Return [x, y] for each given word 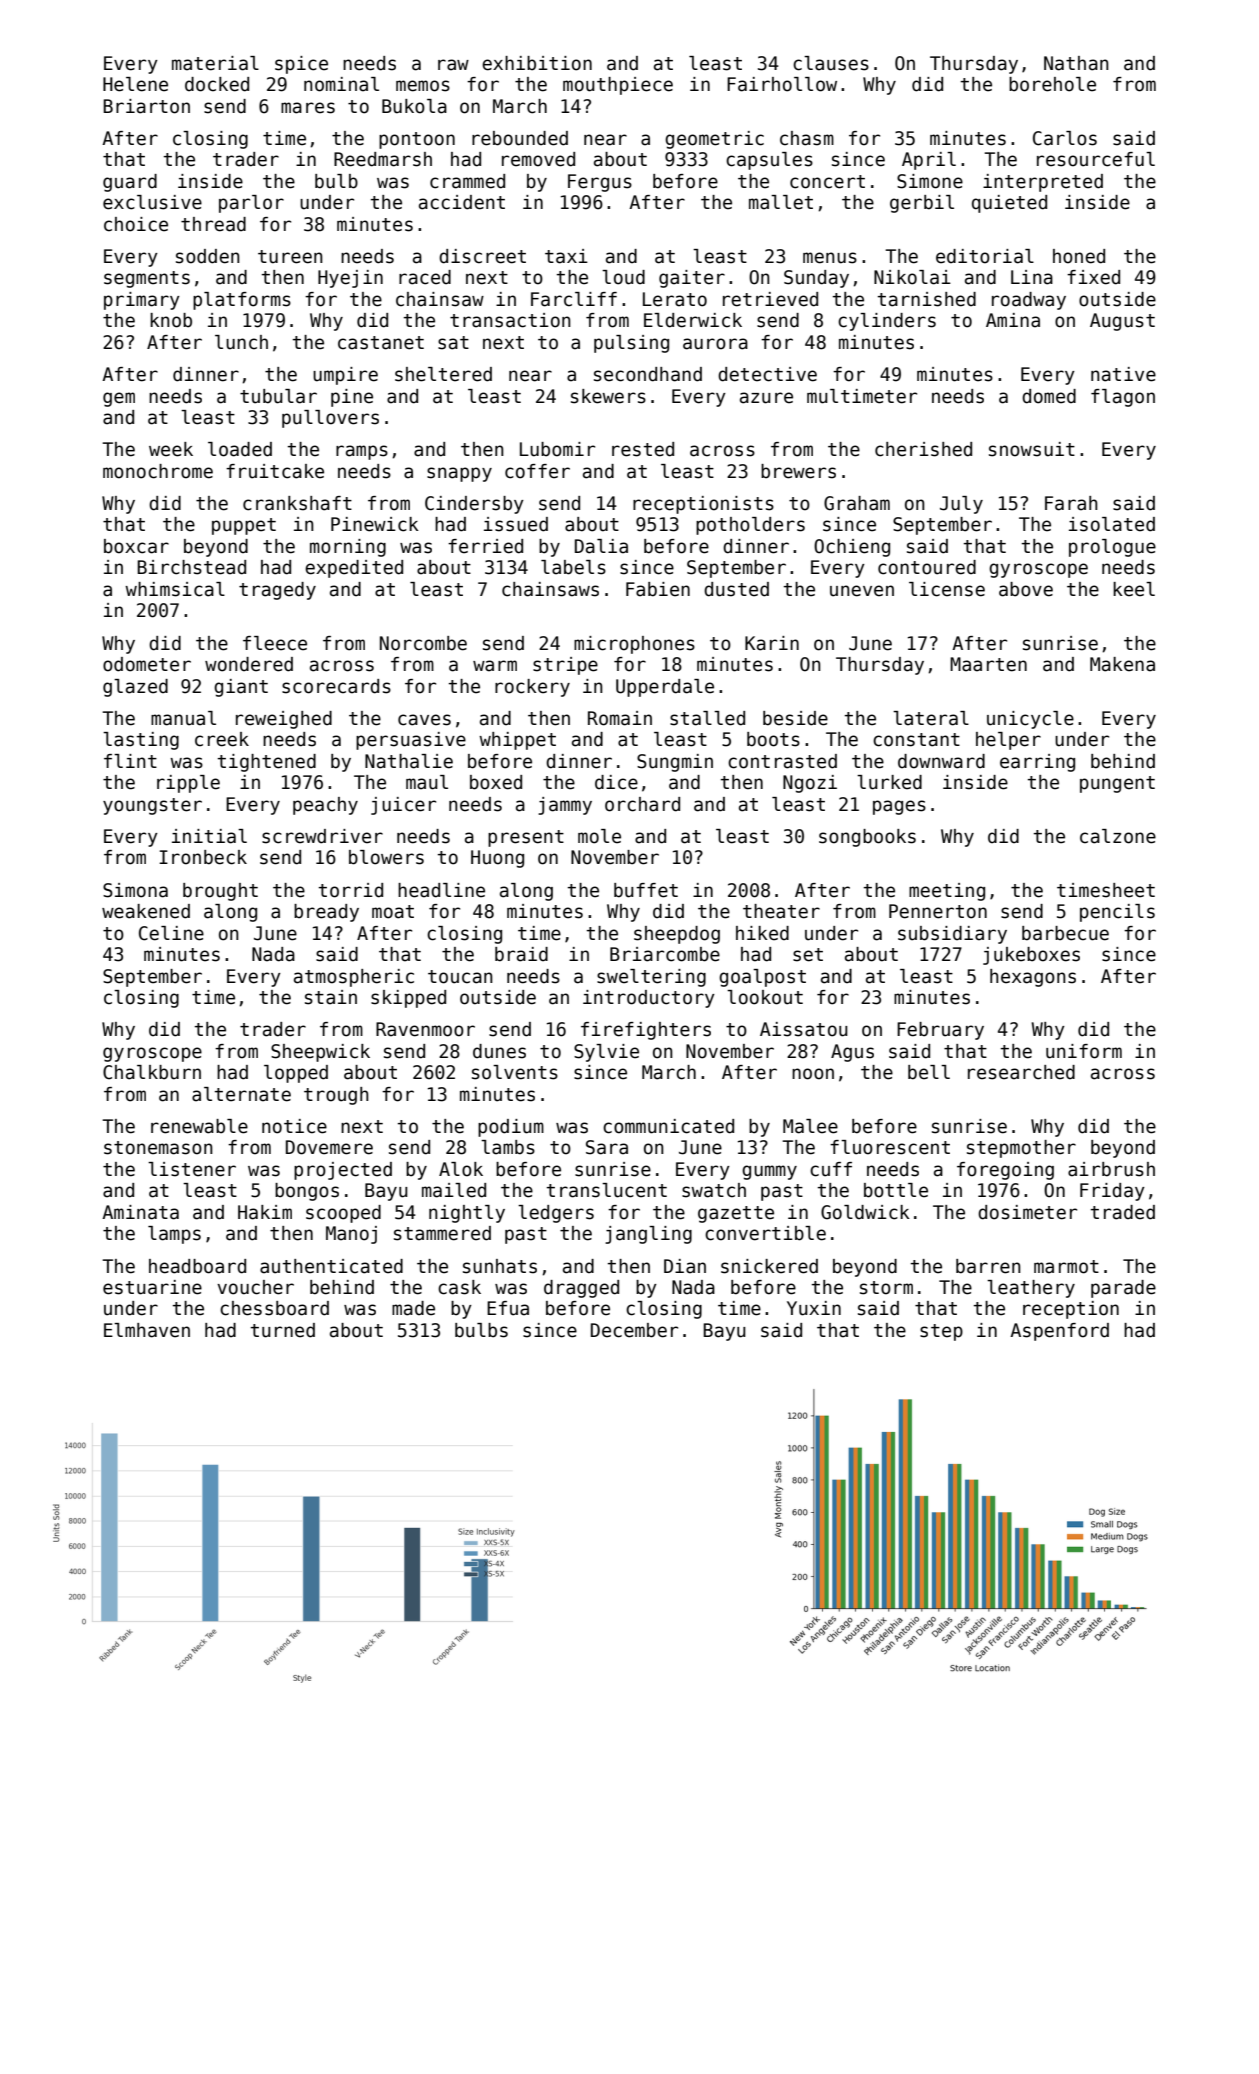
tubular [278, 396]
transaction [510, 320]
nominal [341, 84]
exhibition [537, 63]
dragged [581, 1289]
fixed [1093, 277]
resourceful [1096, 159]
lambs [508, 1147]
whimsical [175, 589]
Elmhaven [147, 1330]
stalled [707, 718]
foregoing [1005, 1171]
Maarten [988, 664]
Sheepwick [320, 1053]
